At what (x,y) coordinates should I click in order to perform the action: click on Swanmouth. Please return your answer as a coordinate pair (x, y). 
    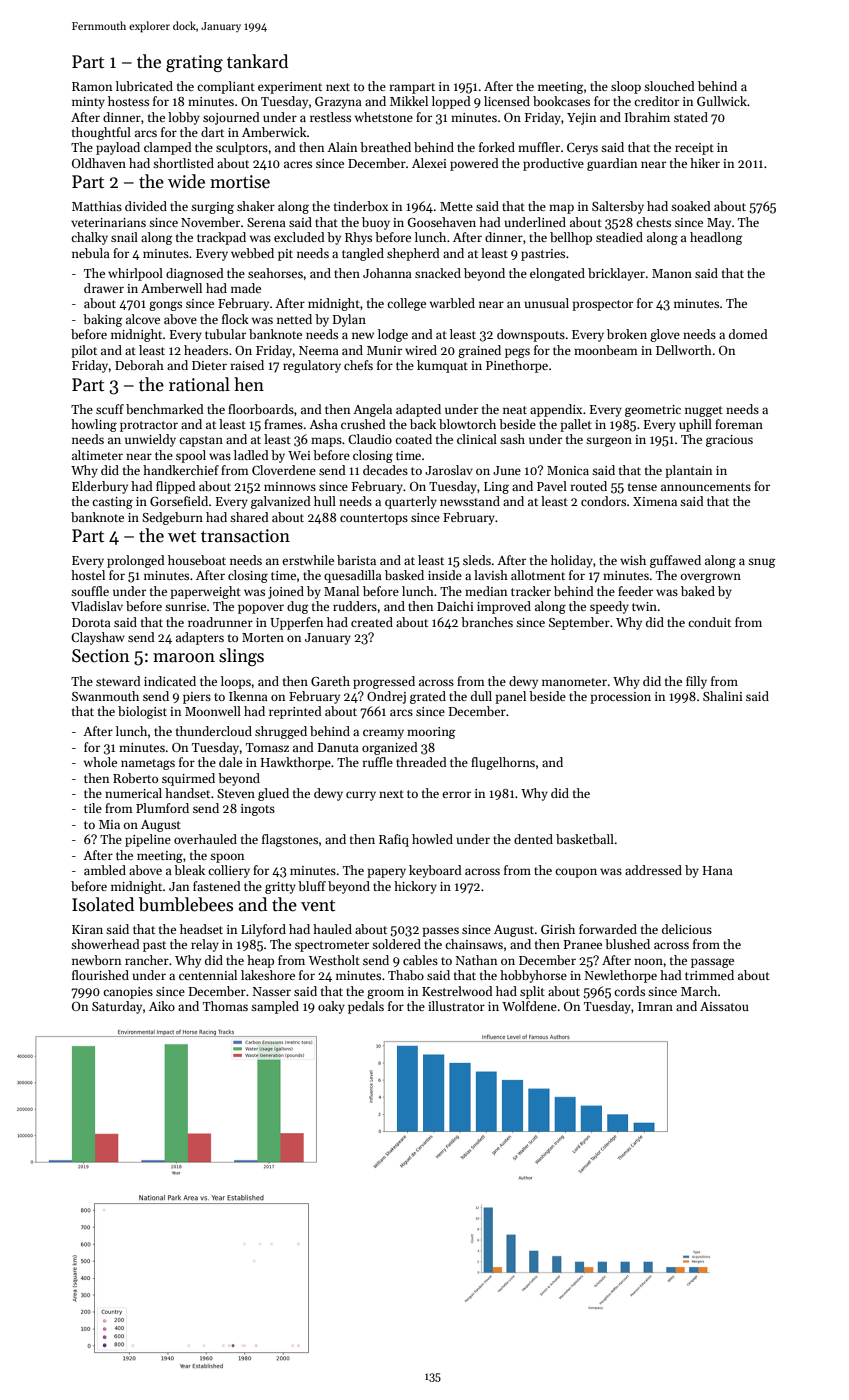
    Looking at the image, I should click on (105, 696).
